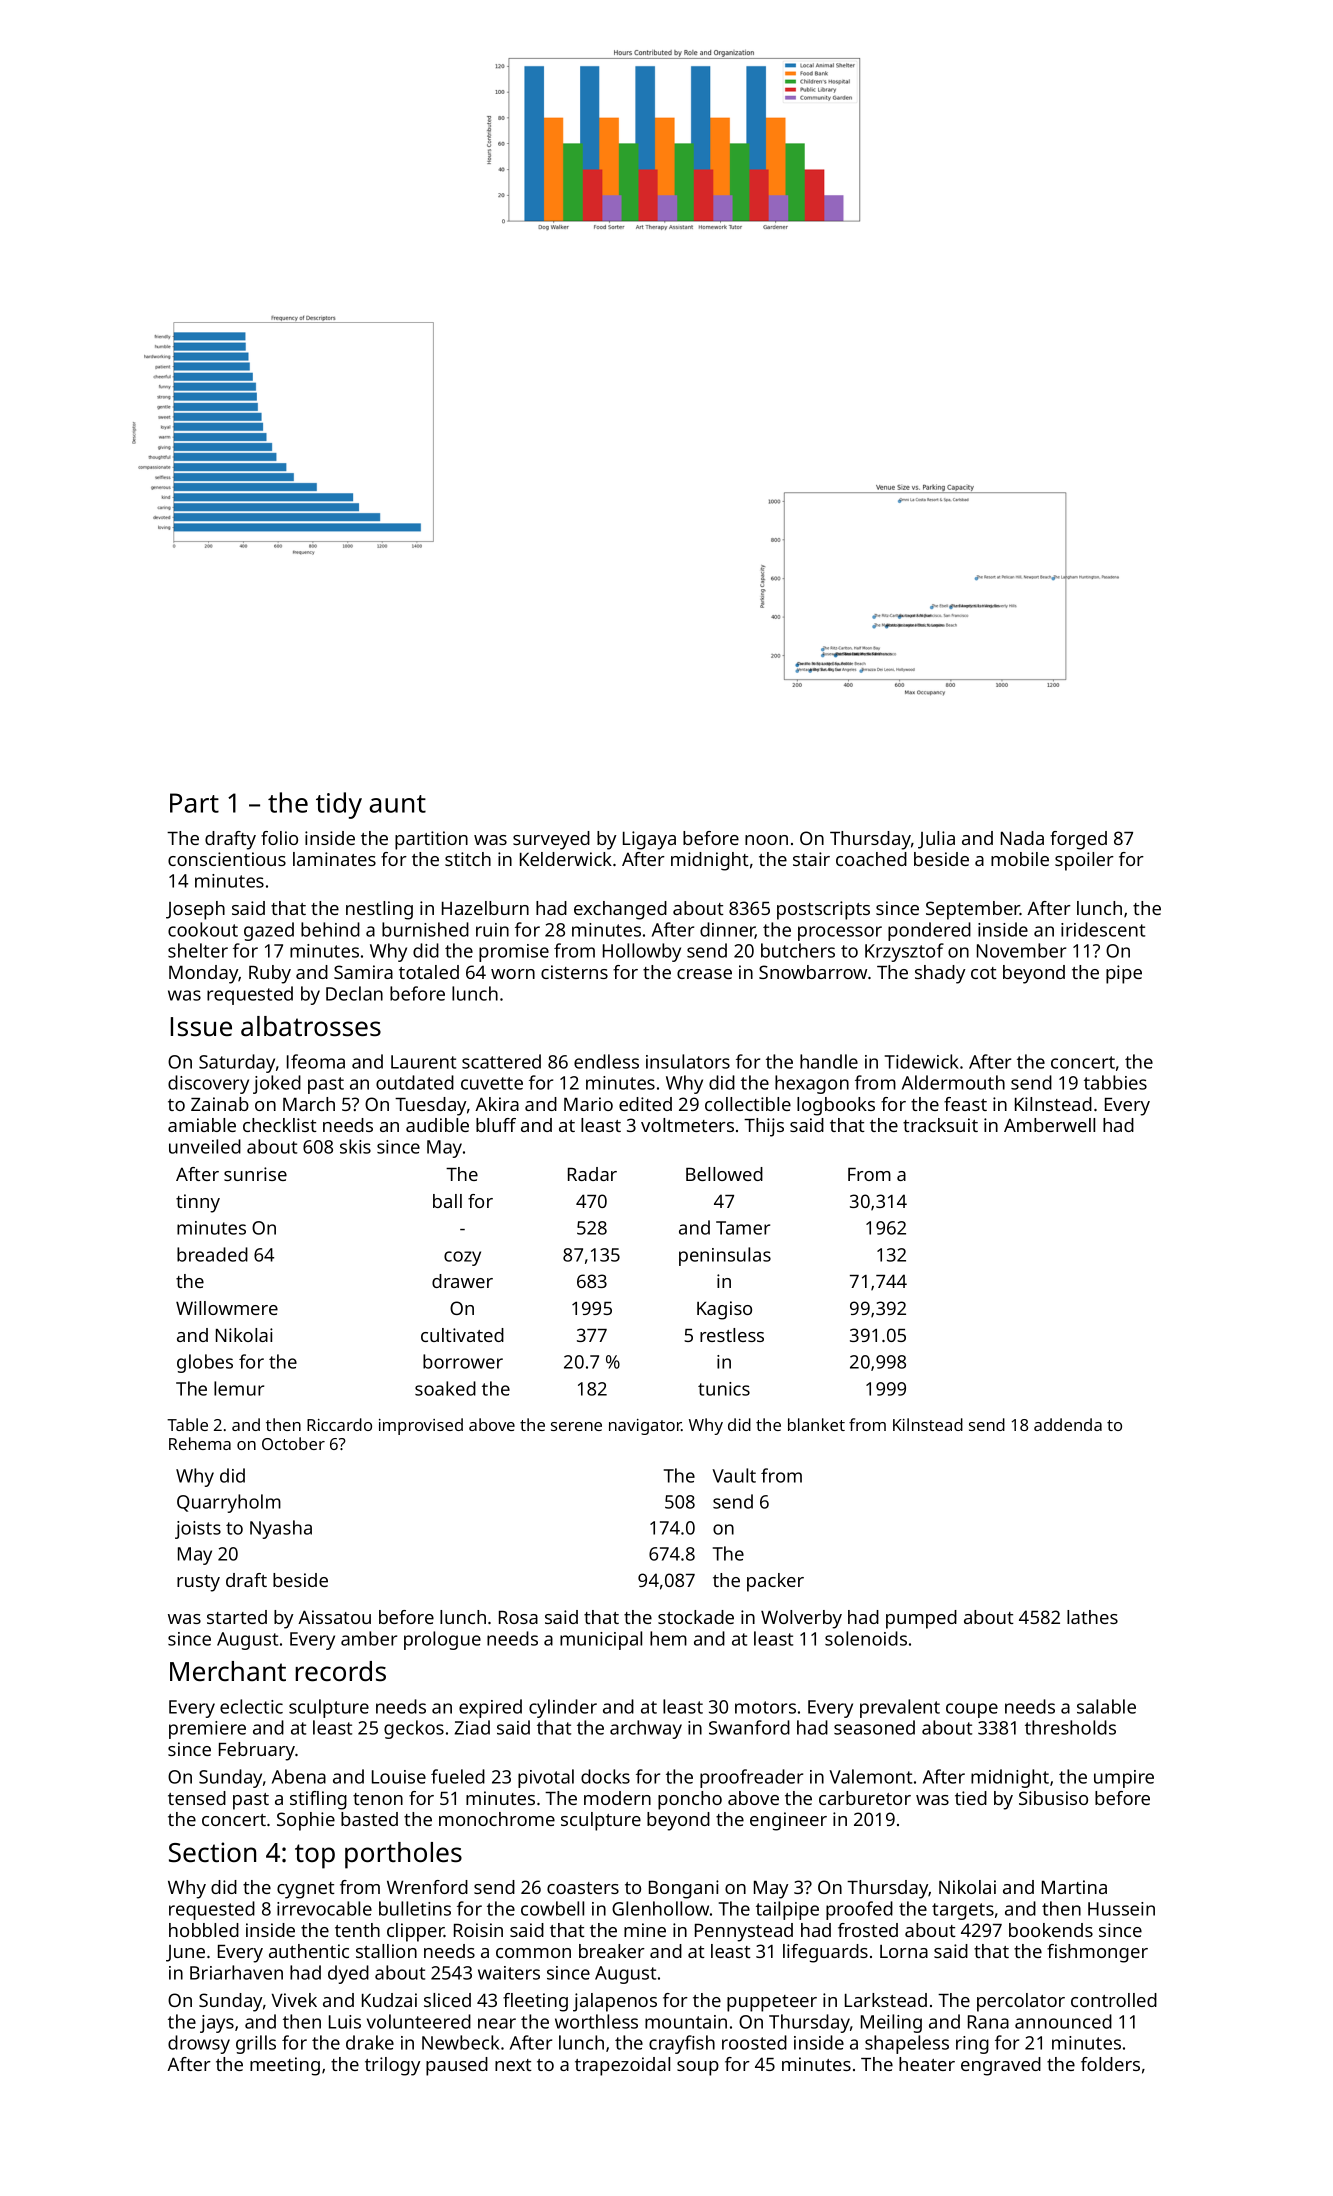 This screenshot has height=2196, width=1333. I want to click on tracksuit, so click(940, 1125).
